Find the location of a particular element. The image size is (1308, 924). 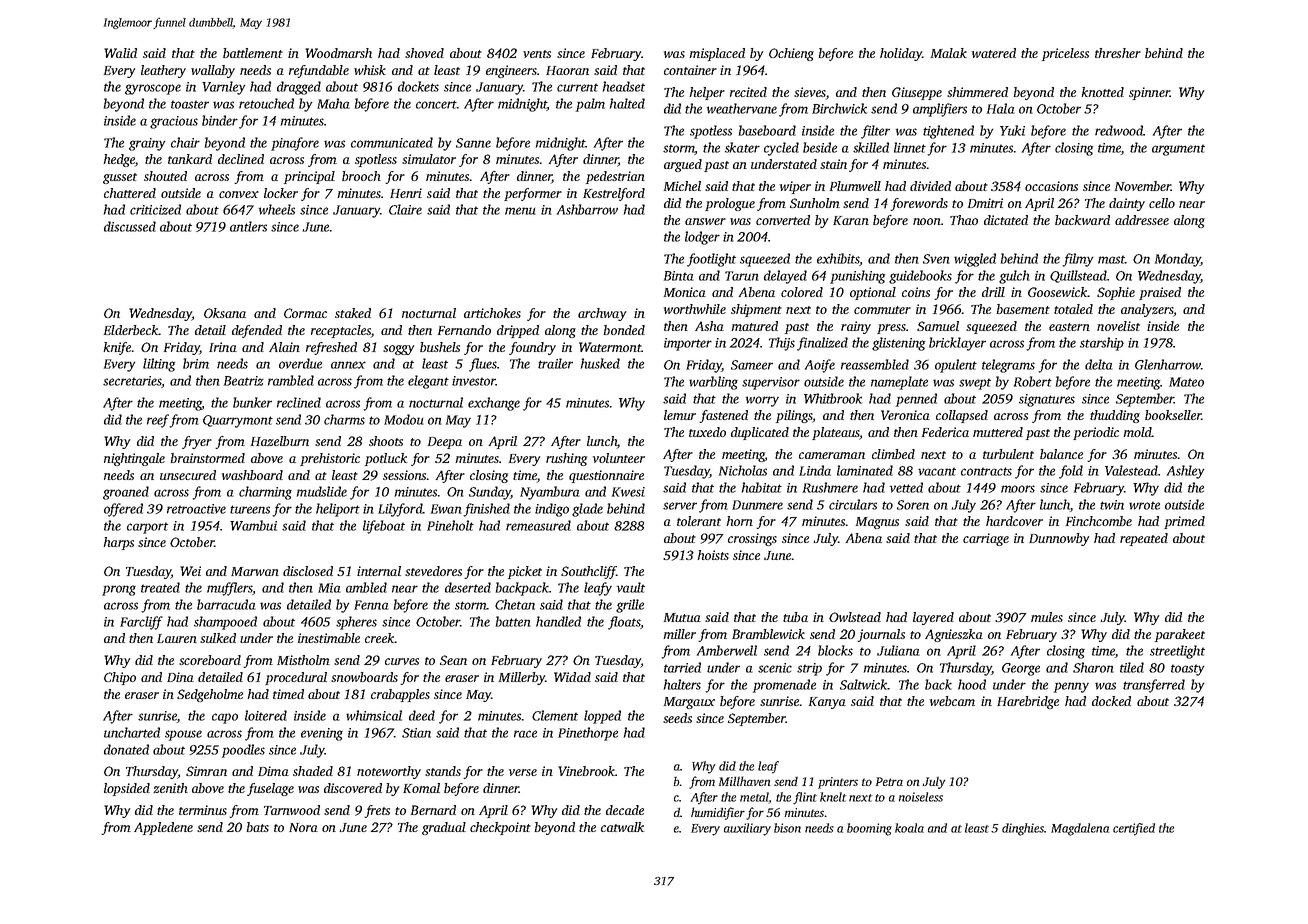

Walid is located at coordinates (120, 53).
